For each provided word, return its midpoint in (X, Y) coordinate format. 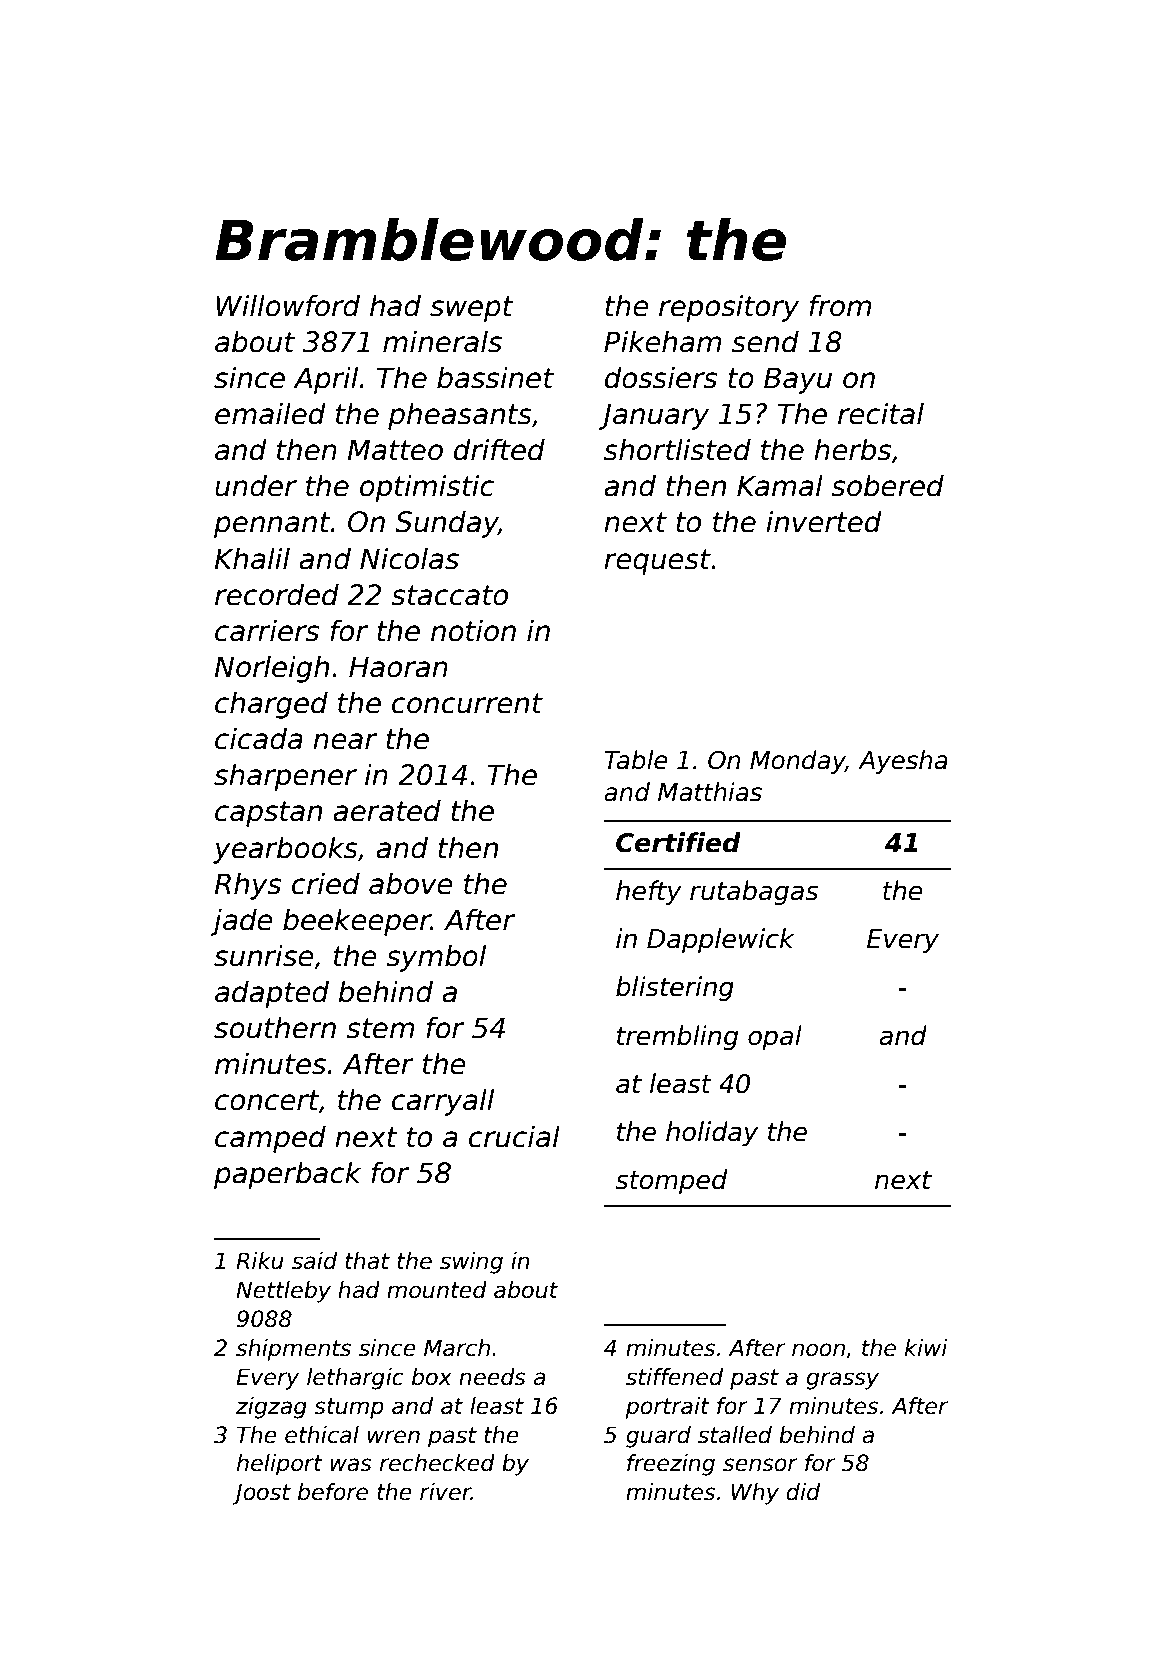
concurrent (467, 703)
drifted (499, 449)
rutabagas (754, 892)
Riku (260, 1261)
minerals (442, 341)
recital (881, 413)
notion (473, 630)
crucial (514, 1136)
